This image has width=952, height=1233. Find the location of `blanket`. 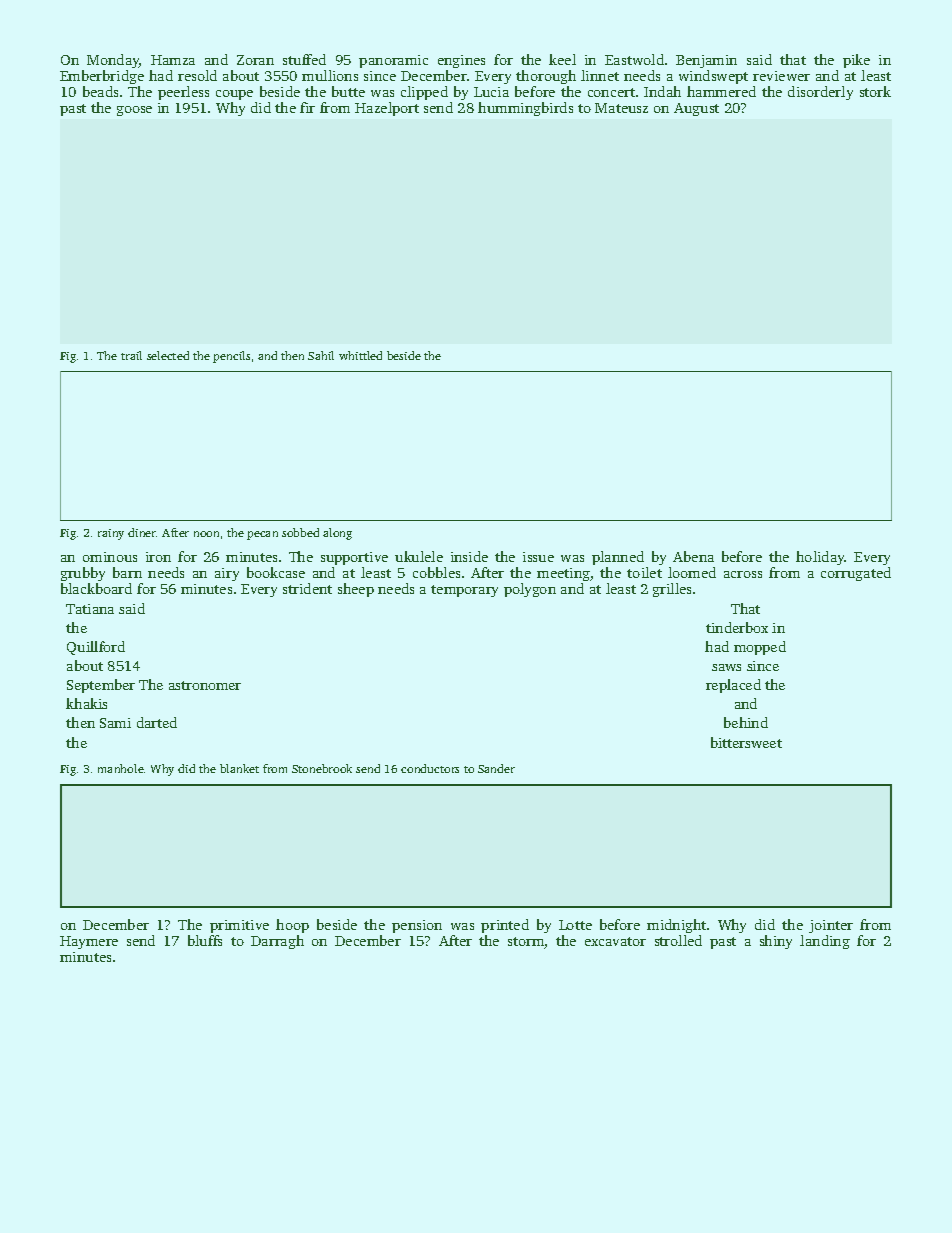

blanket is located at coordinates (239, 768).
